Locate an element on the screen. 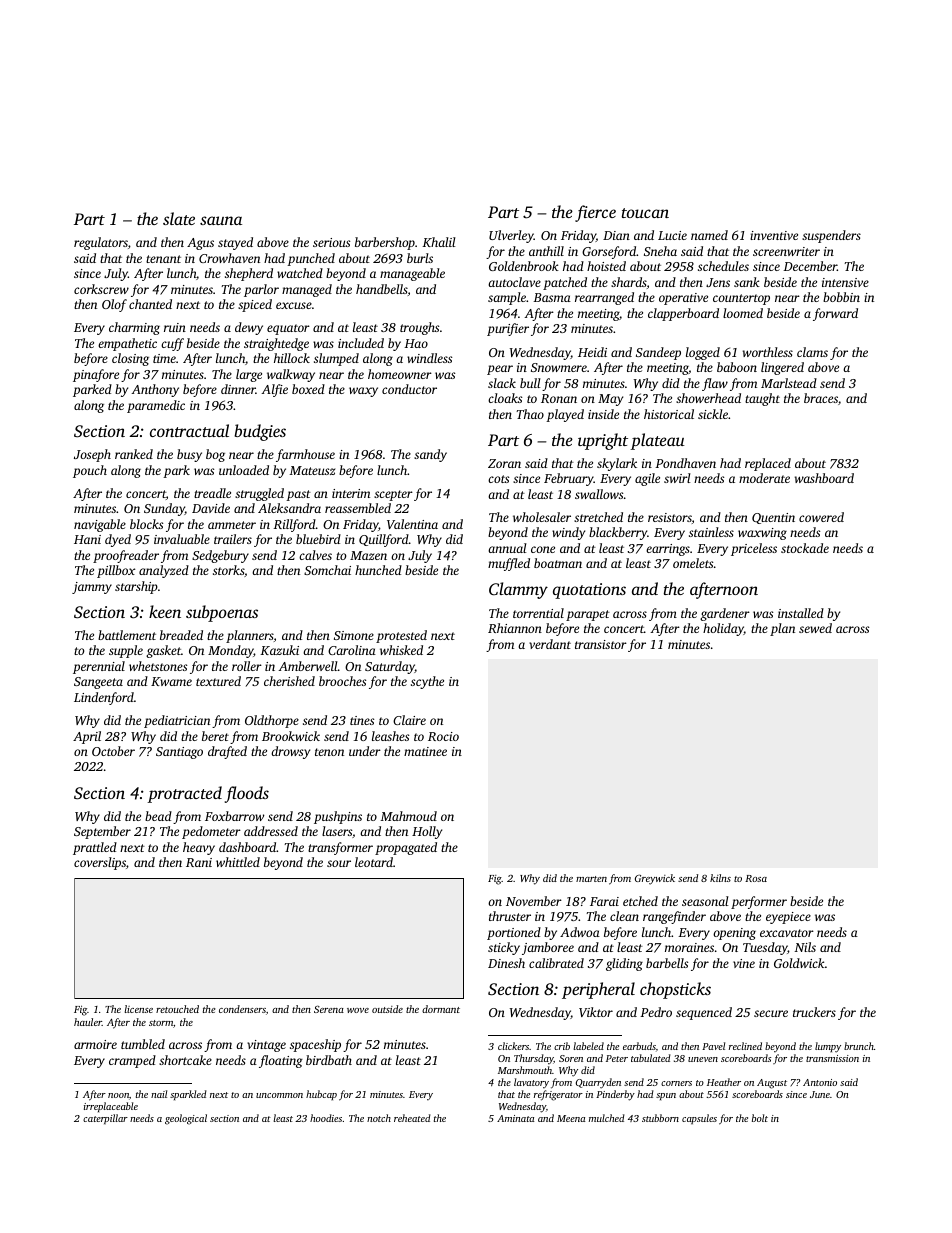 The image size is (952, 1233). struggled is located at coordinates (259, 494).
